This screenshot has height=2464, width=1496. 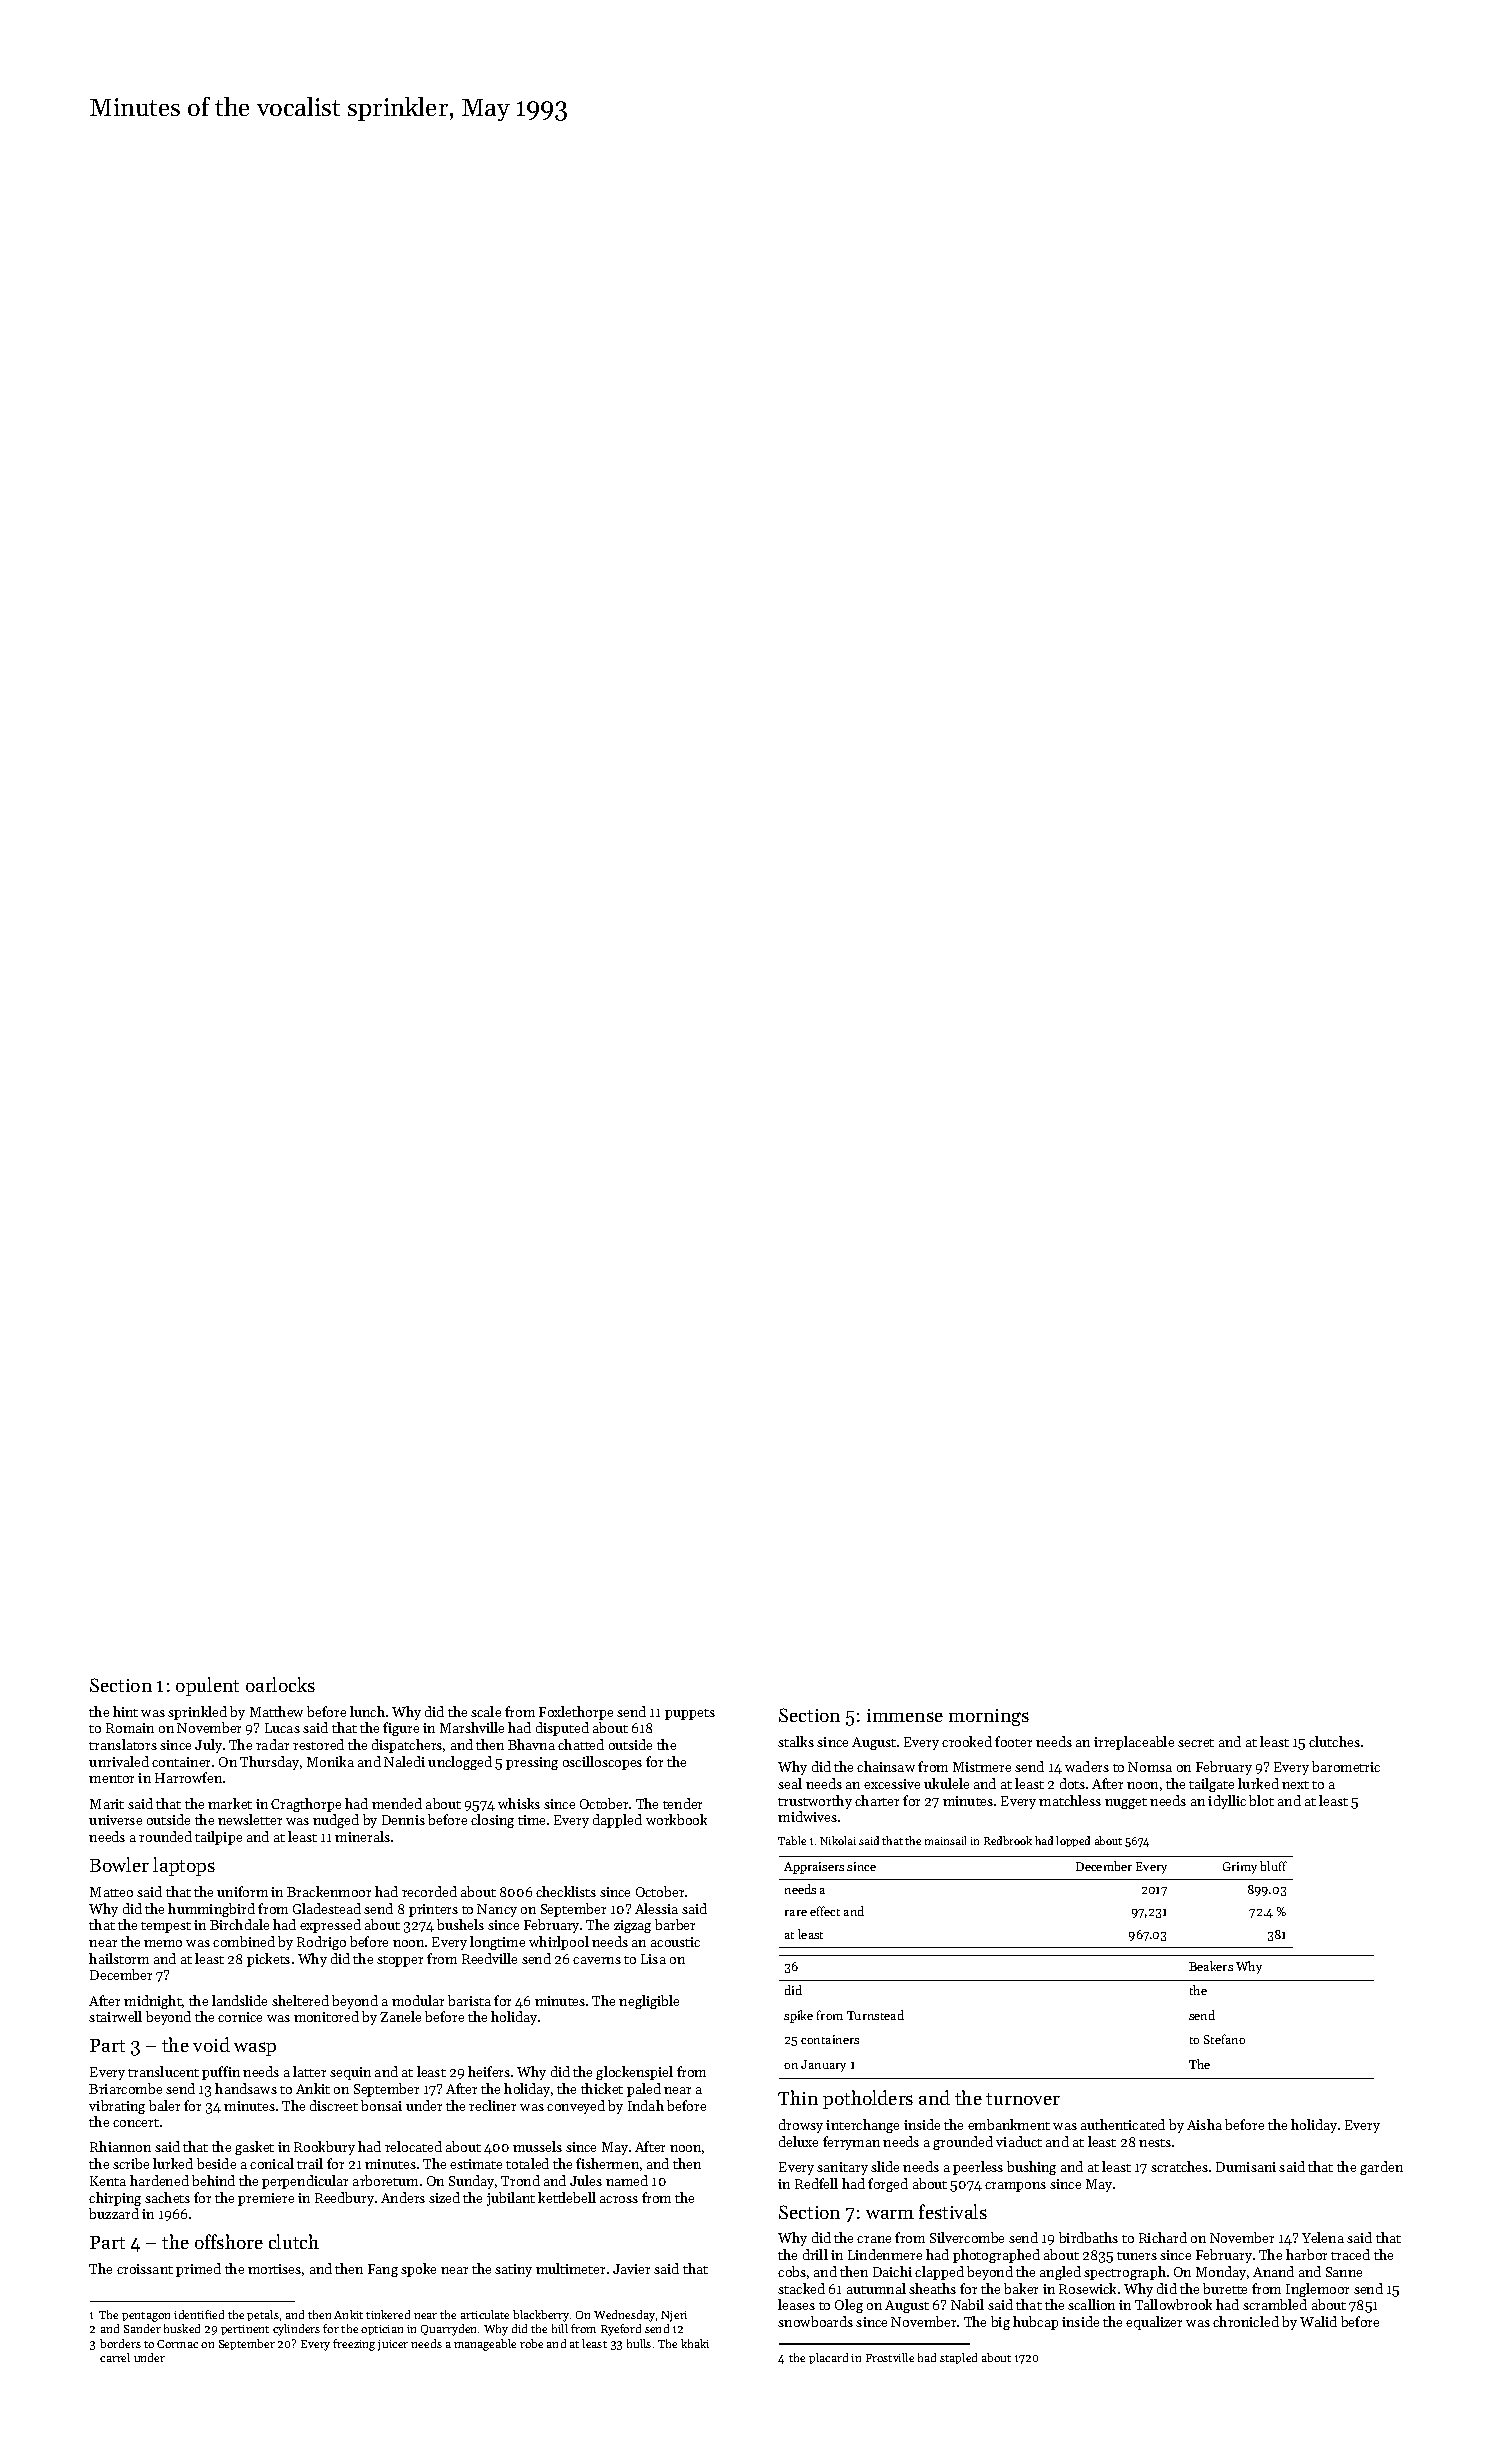 I want to click on peerless, so click(x=978, y=2168).
